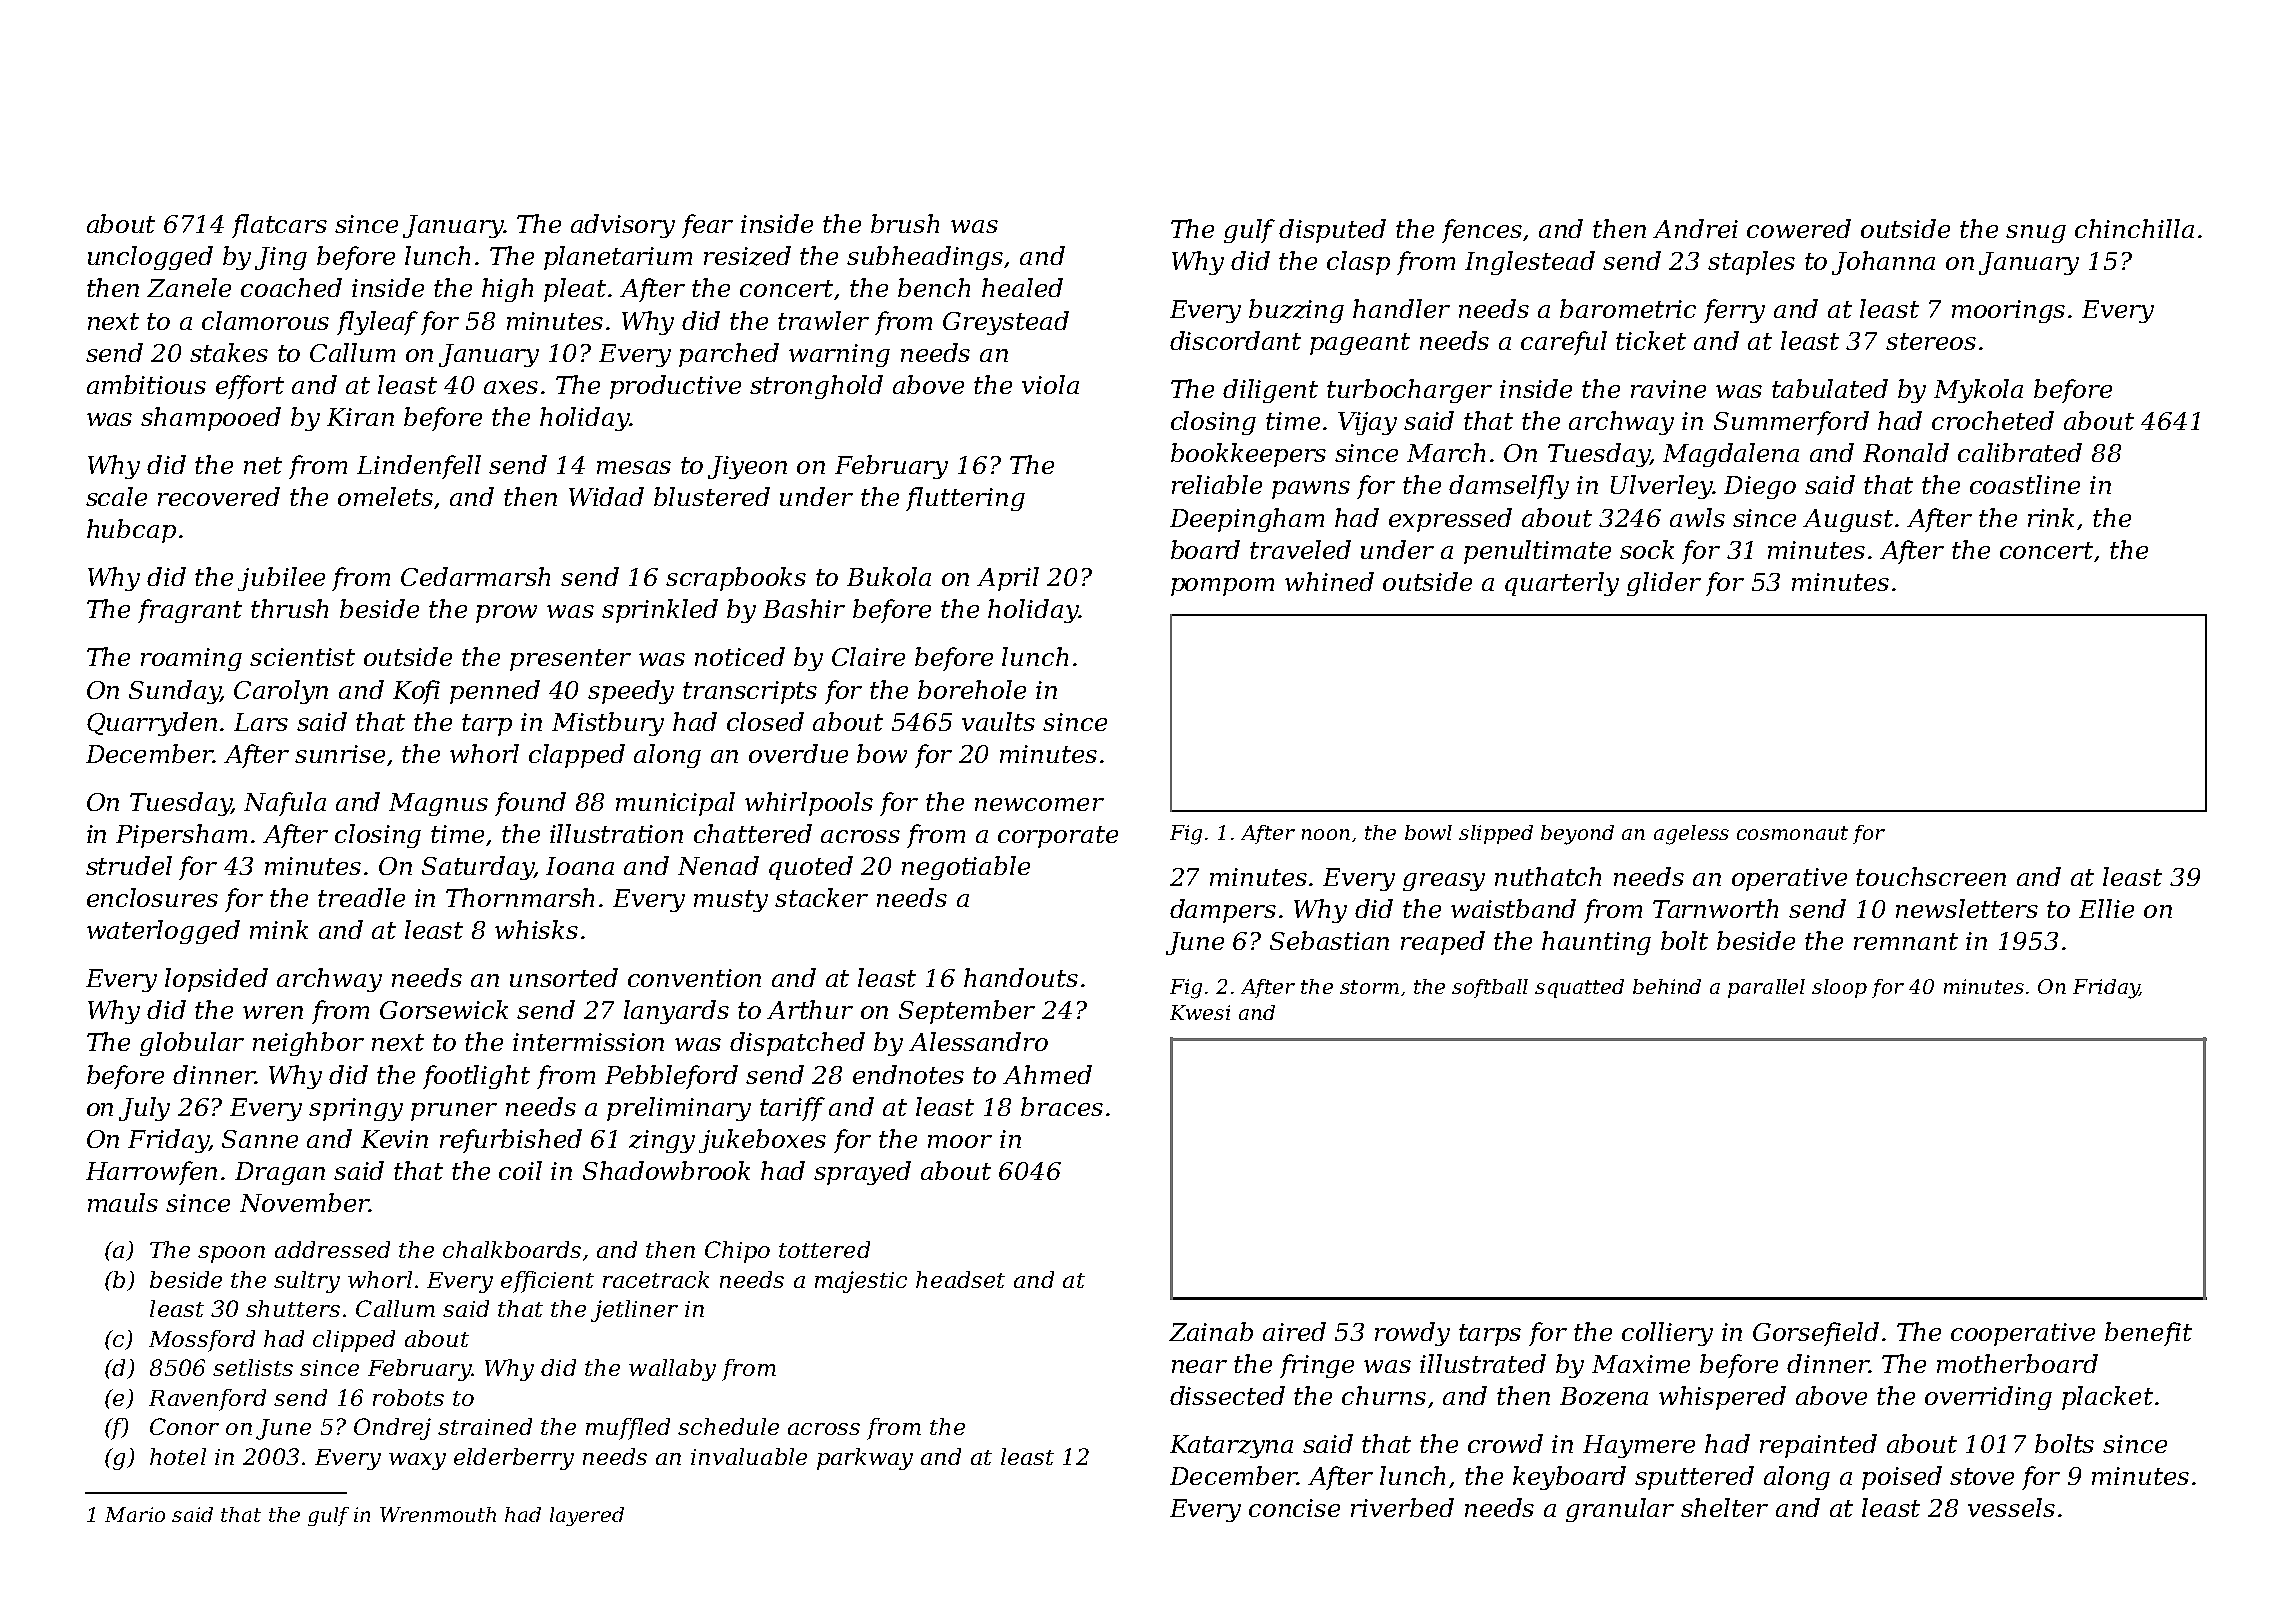  What do you see at coordinates (279, 929) in the image?
I see `mink` at bounding box center [279, 929].
